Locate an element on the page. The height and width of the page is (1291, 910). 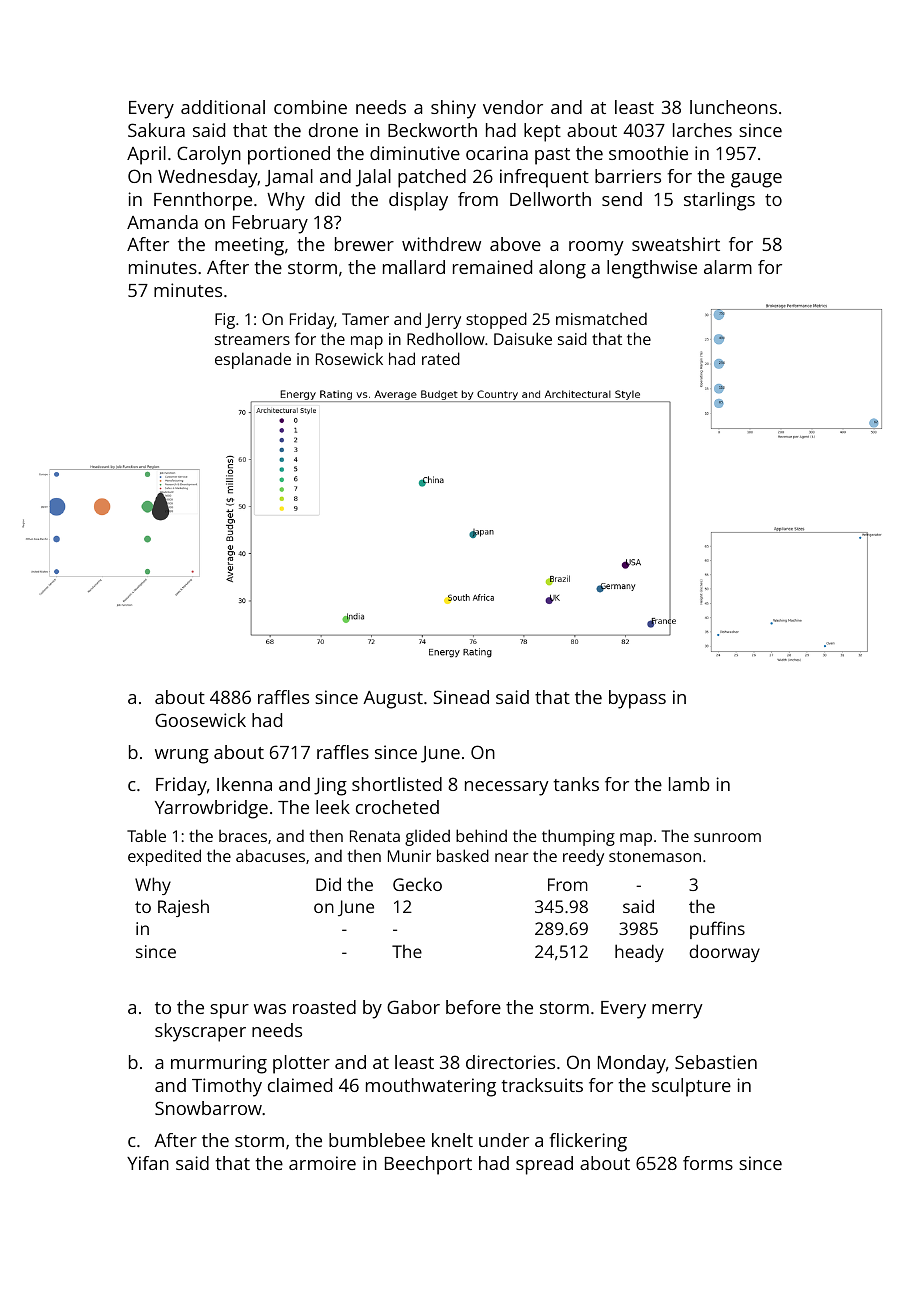
claimed is located at coordinates (300, 1085).
